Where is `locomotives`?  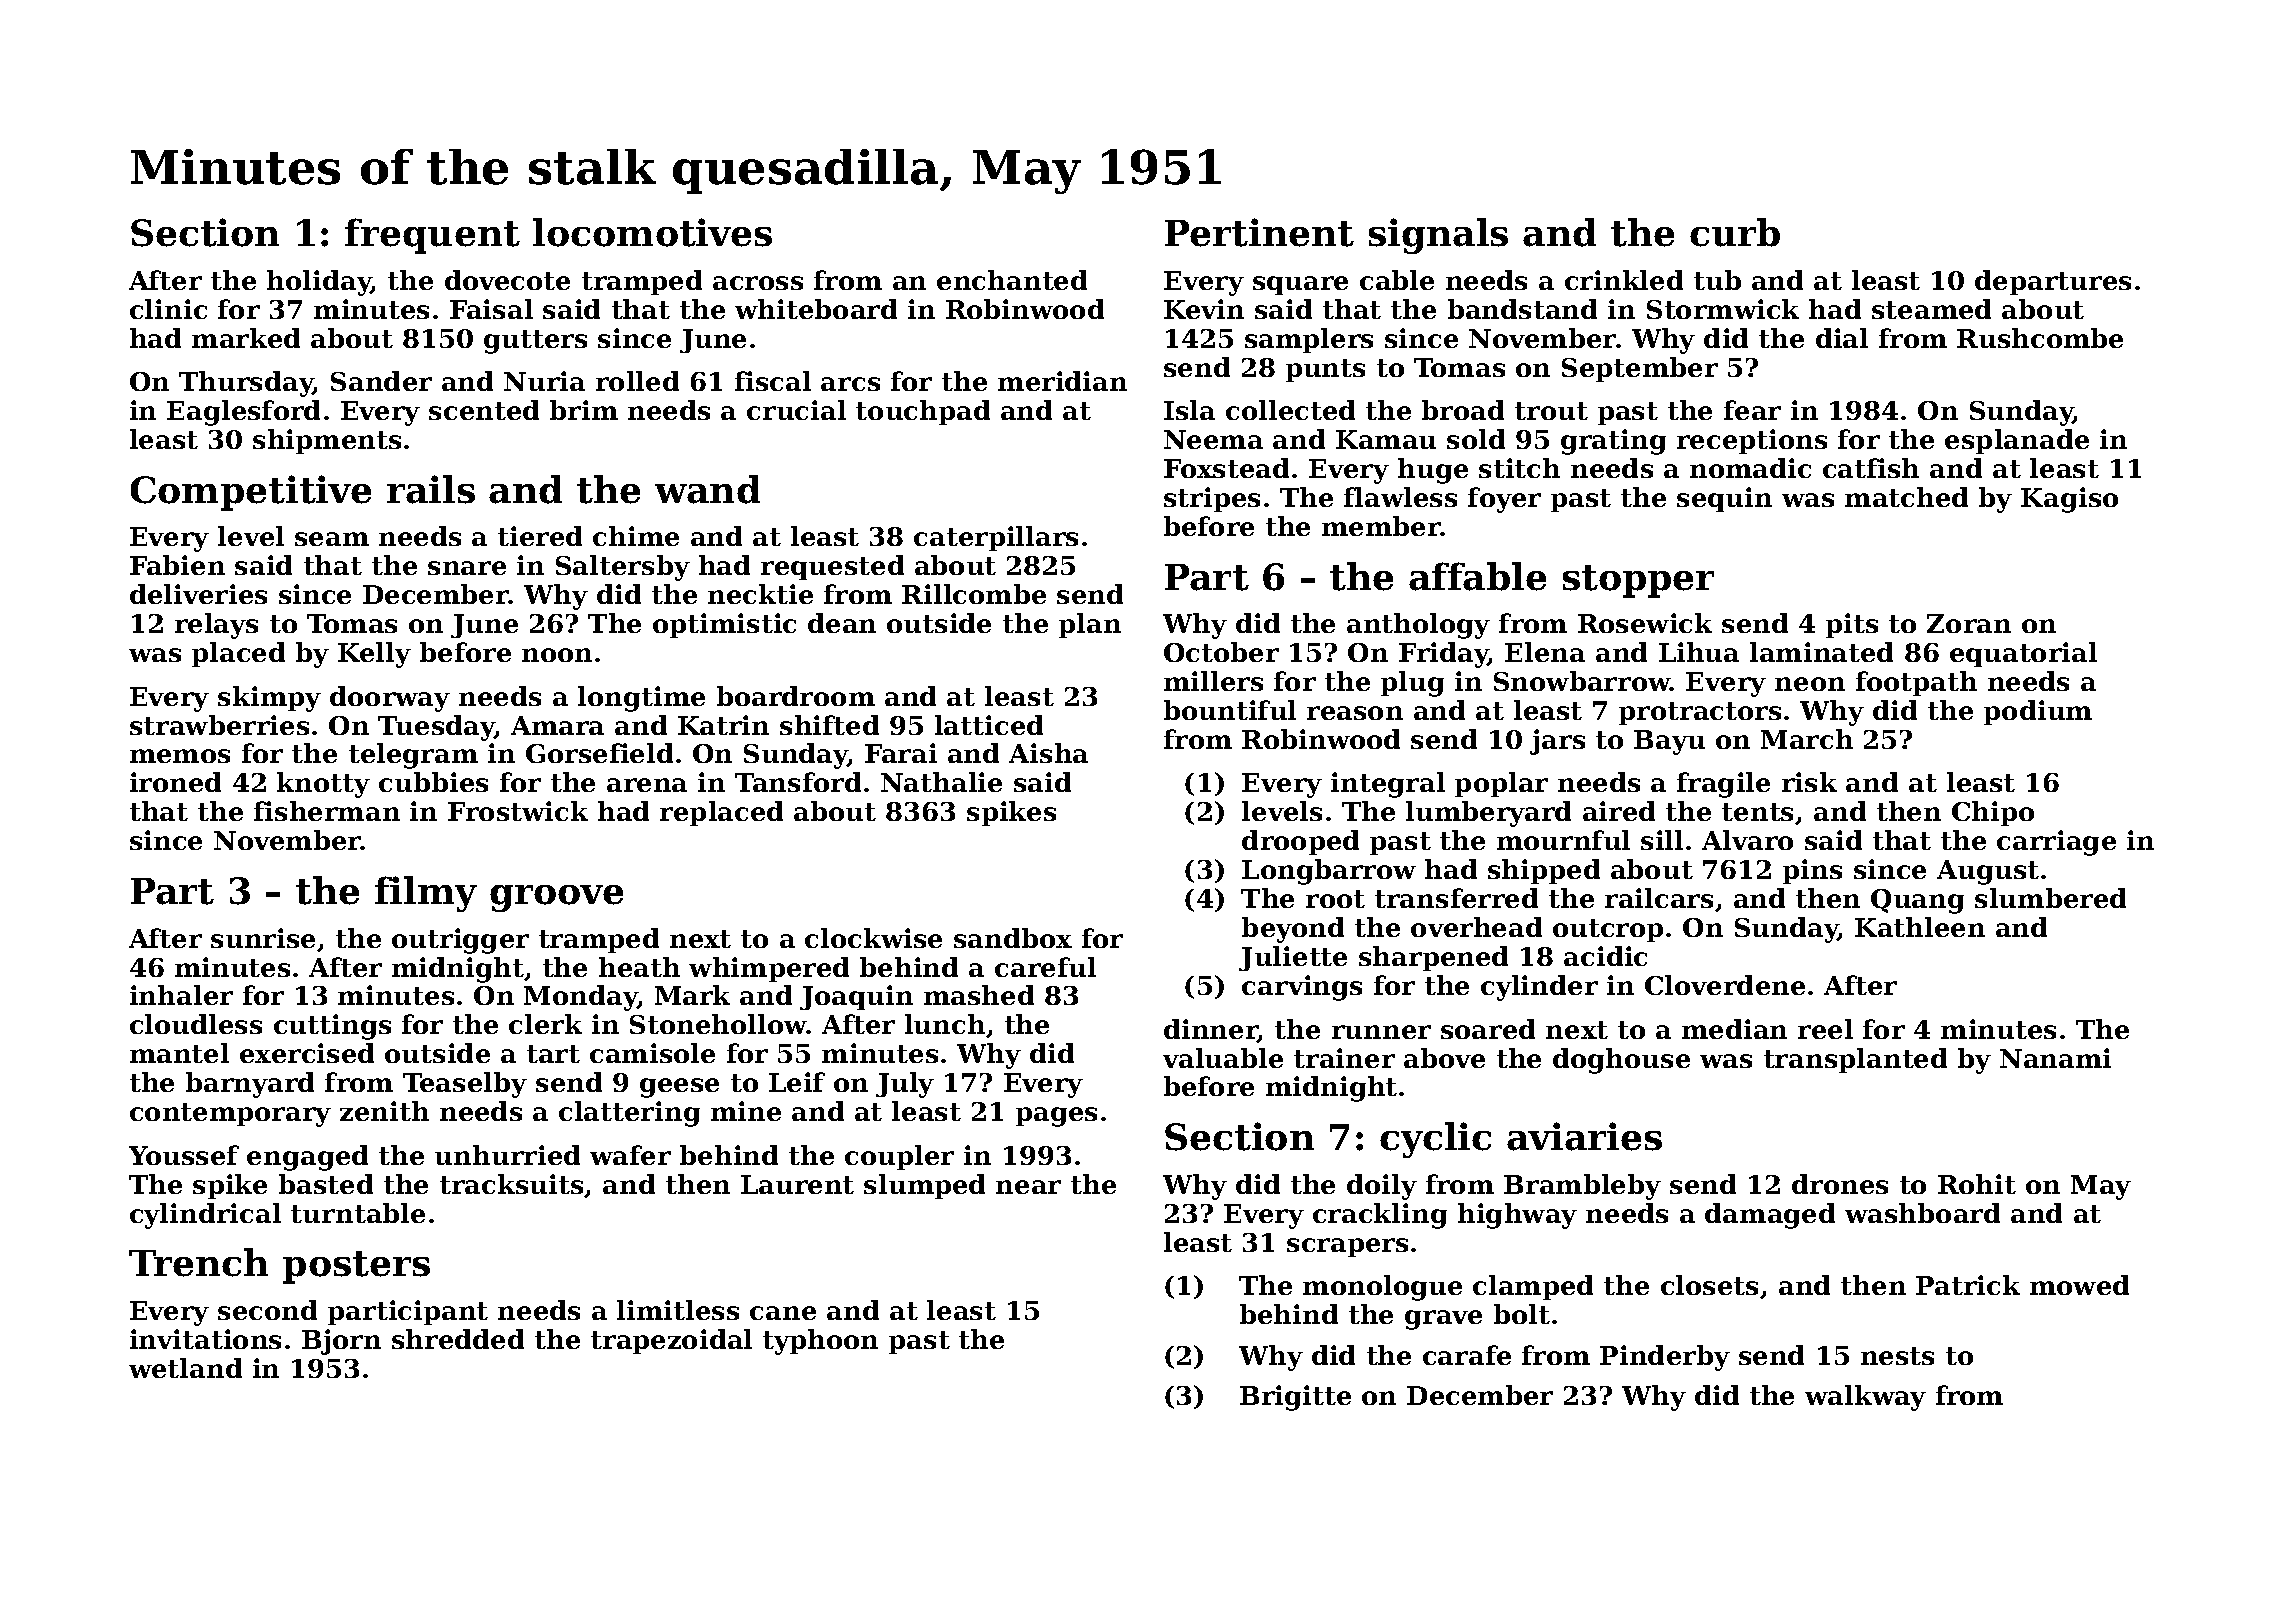 locomotives is located at coordinates (652, 232).
